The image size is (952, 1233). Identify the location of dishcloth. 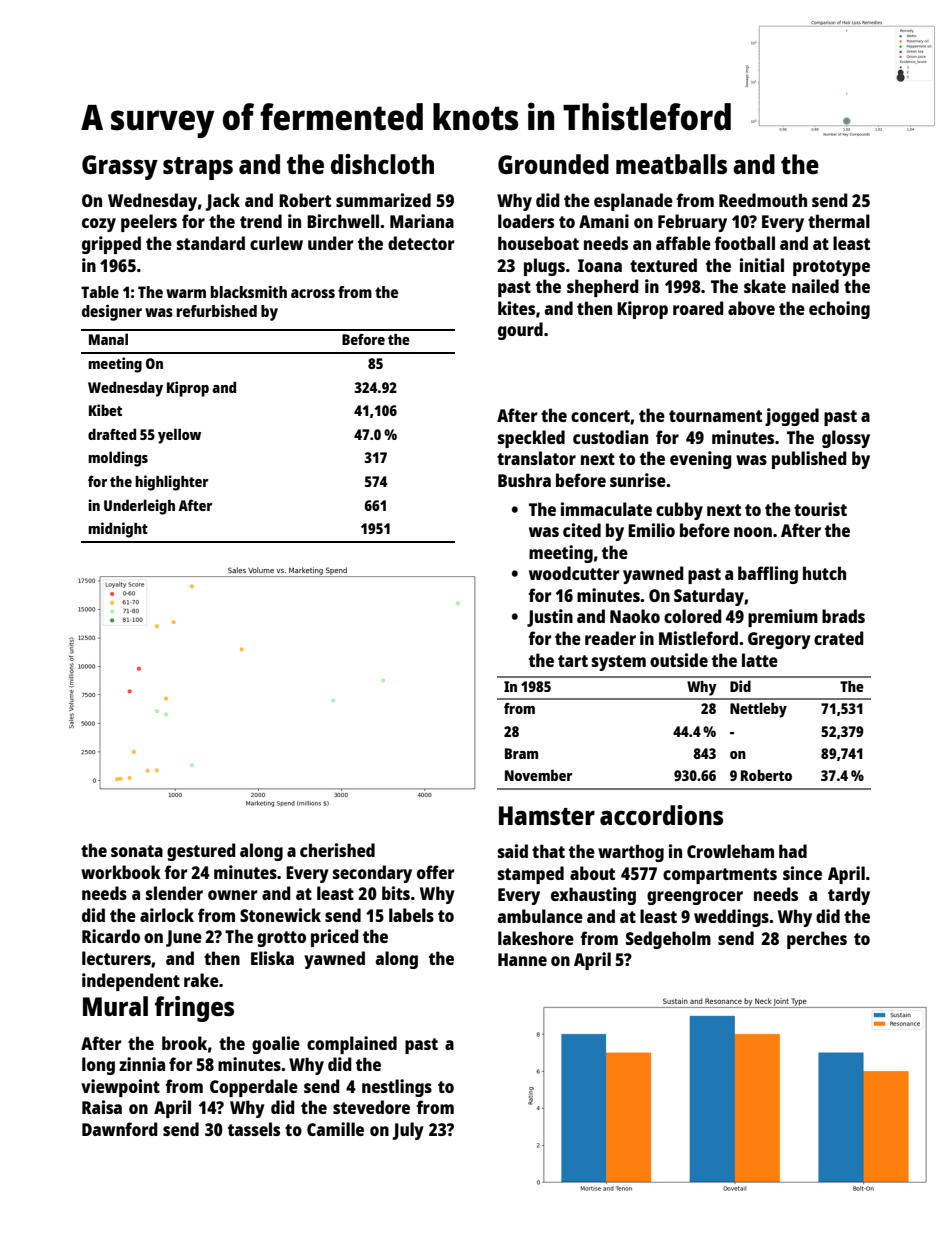
(382, 164).
